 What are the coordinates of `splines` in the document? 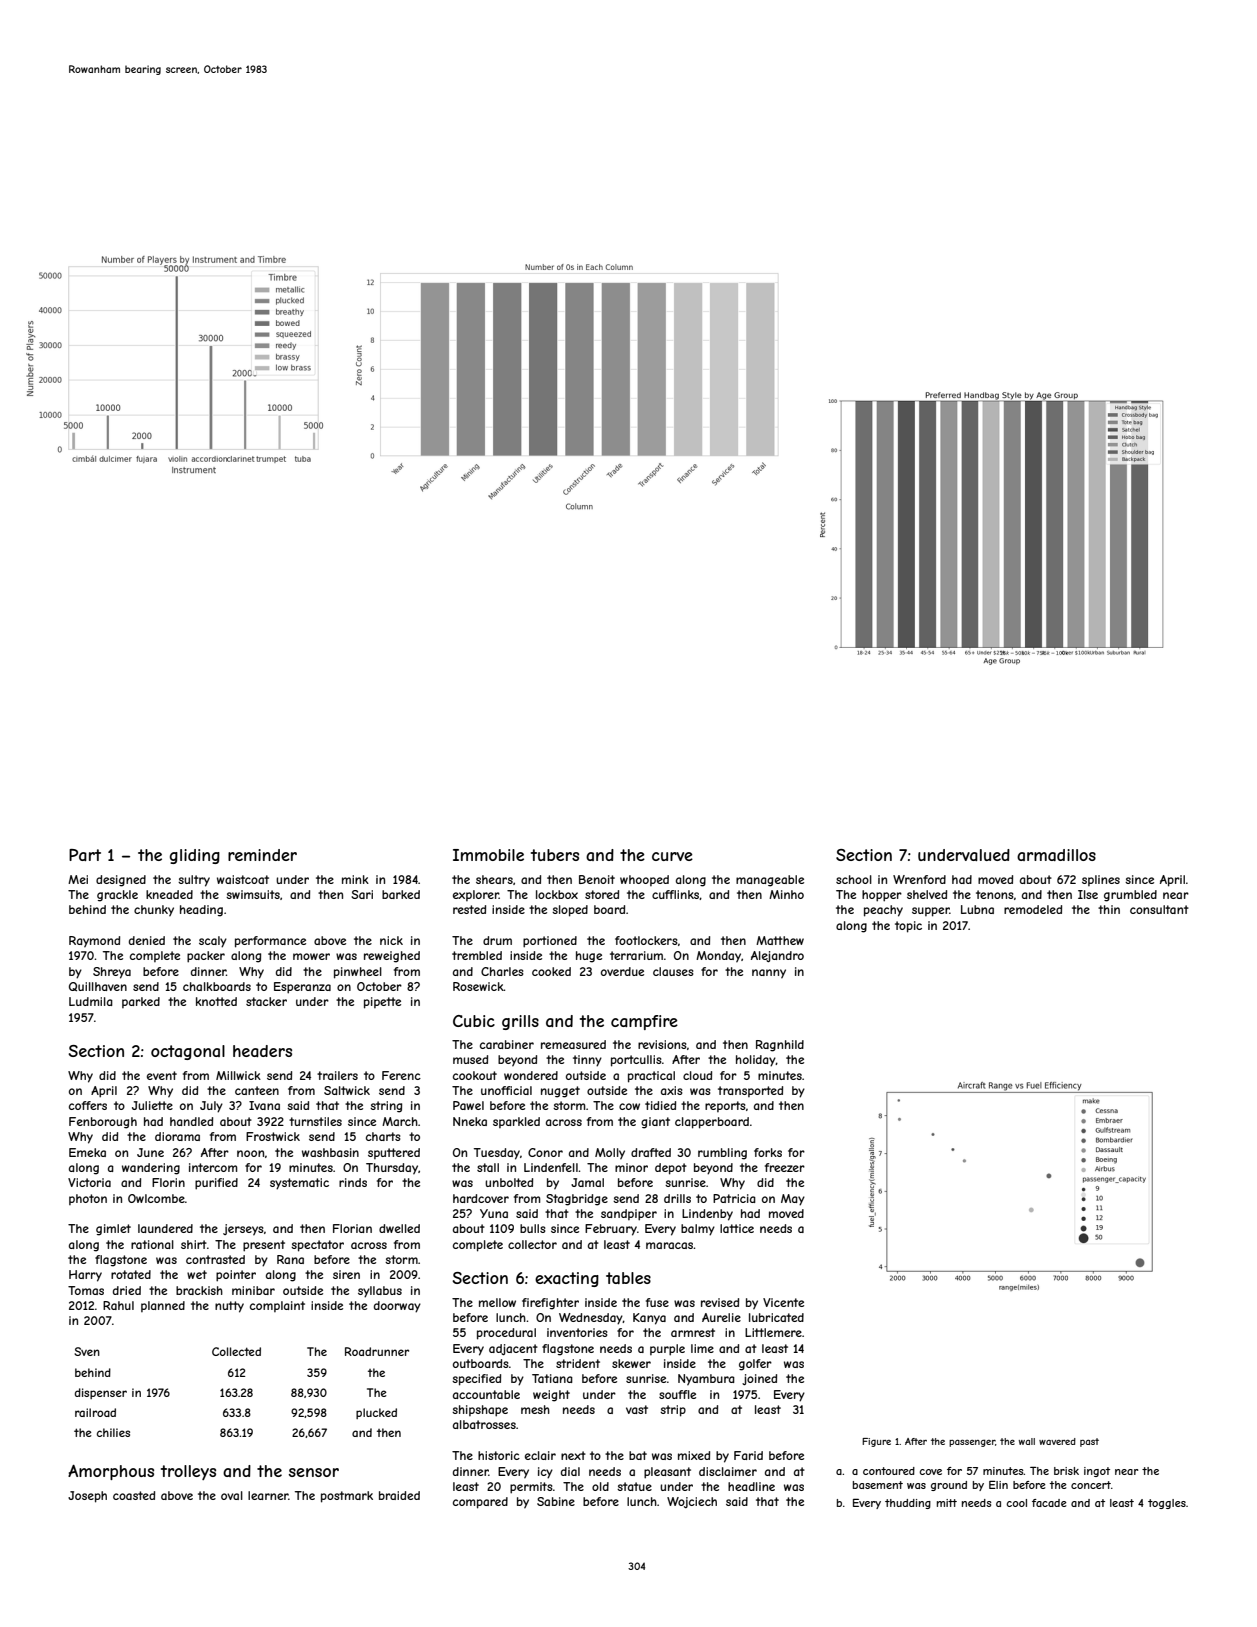 It's located at (1101, 880).
